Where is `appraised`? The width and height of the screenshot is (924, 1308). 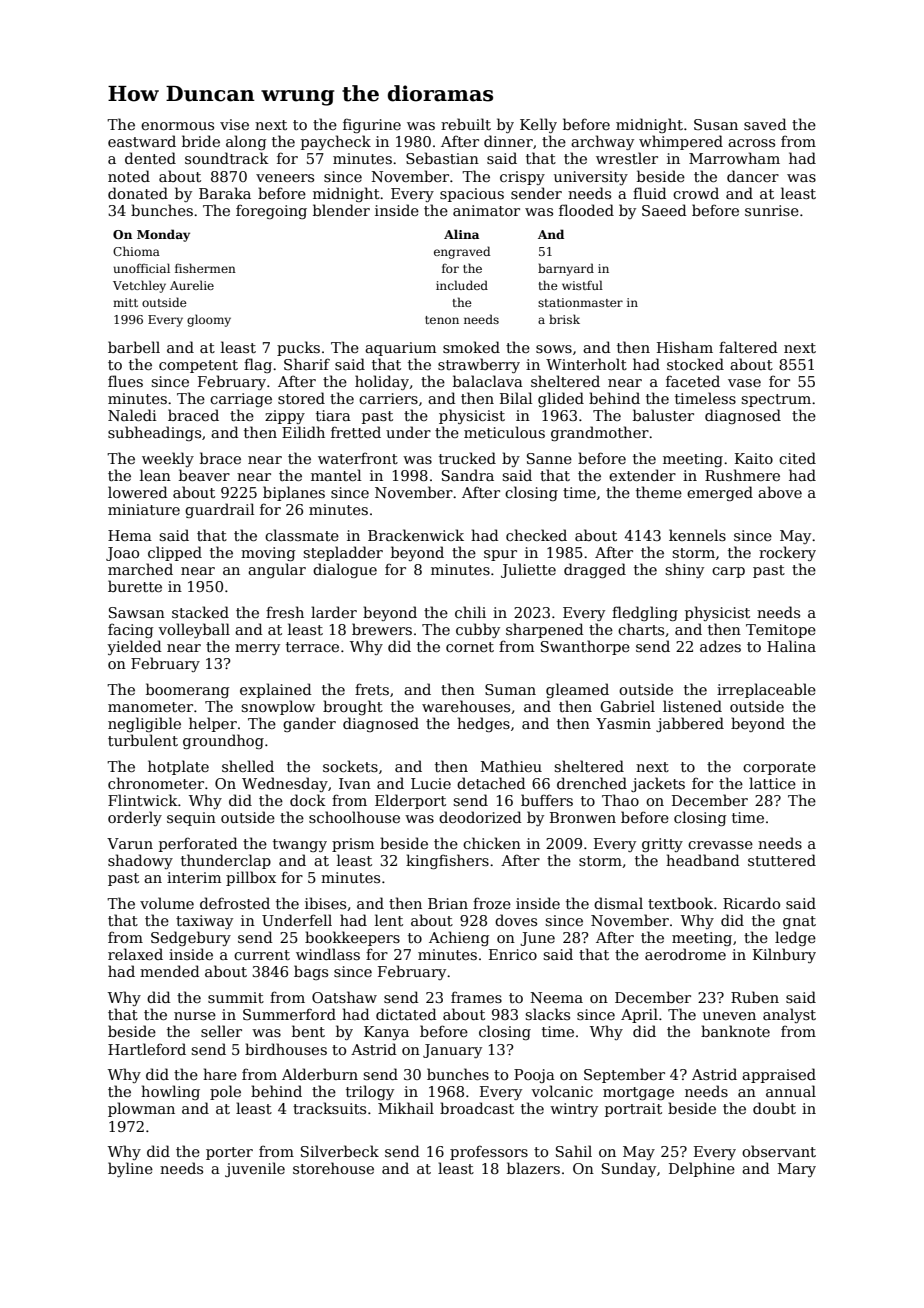
appraised is located at coordinates (779, 1075).
